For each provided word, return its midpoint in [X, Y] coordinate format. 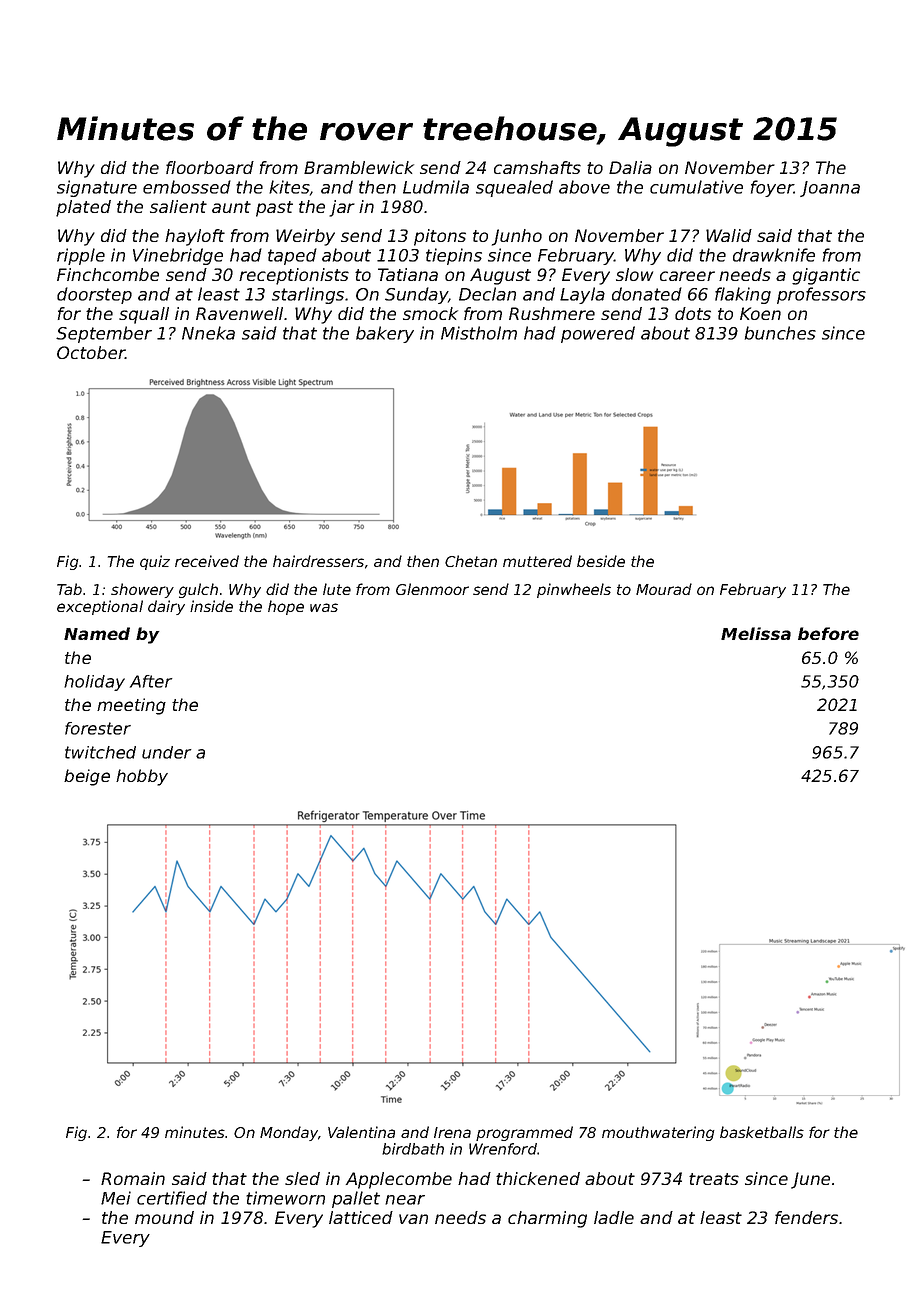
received [207, 561]
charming [547, 1219]
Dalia [630, 167]
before [828, 633]
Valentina [361, 1132]
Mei [116, 1198]
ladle [614, 1217]
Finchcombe [108, 274]
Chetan [471, 561]
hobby [142, 777]
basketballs [762, 1132]
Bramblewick [359, 167]
